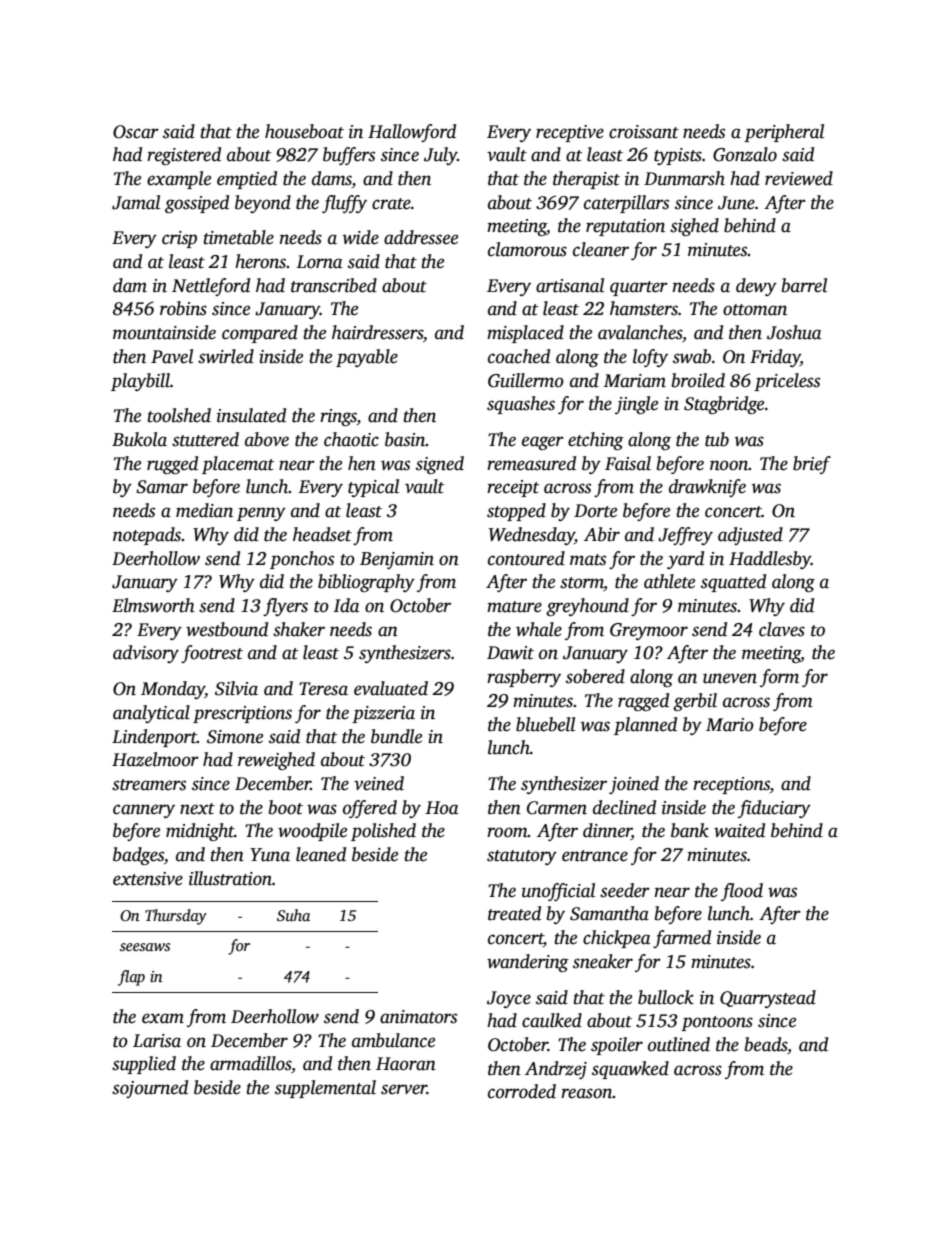 This page has width=952, height=1233. I want to click on bibliography, so click(366, 583).
